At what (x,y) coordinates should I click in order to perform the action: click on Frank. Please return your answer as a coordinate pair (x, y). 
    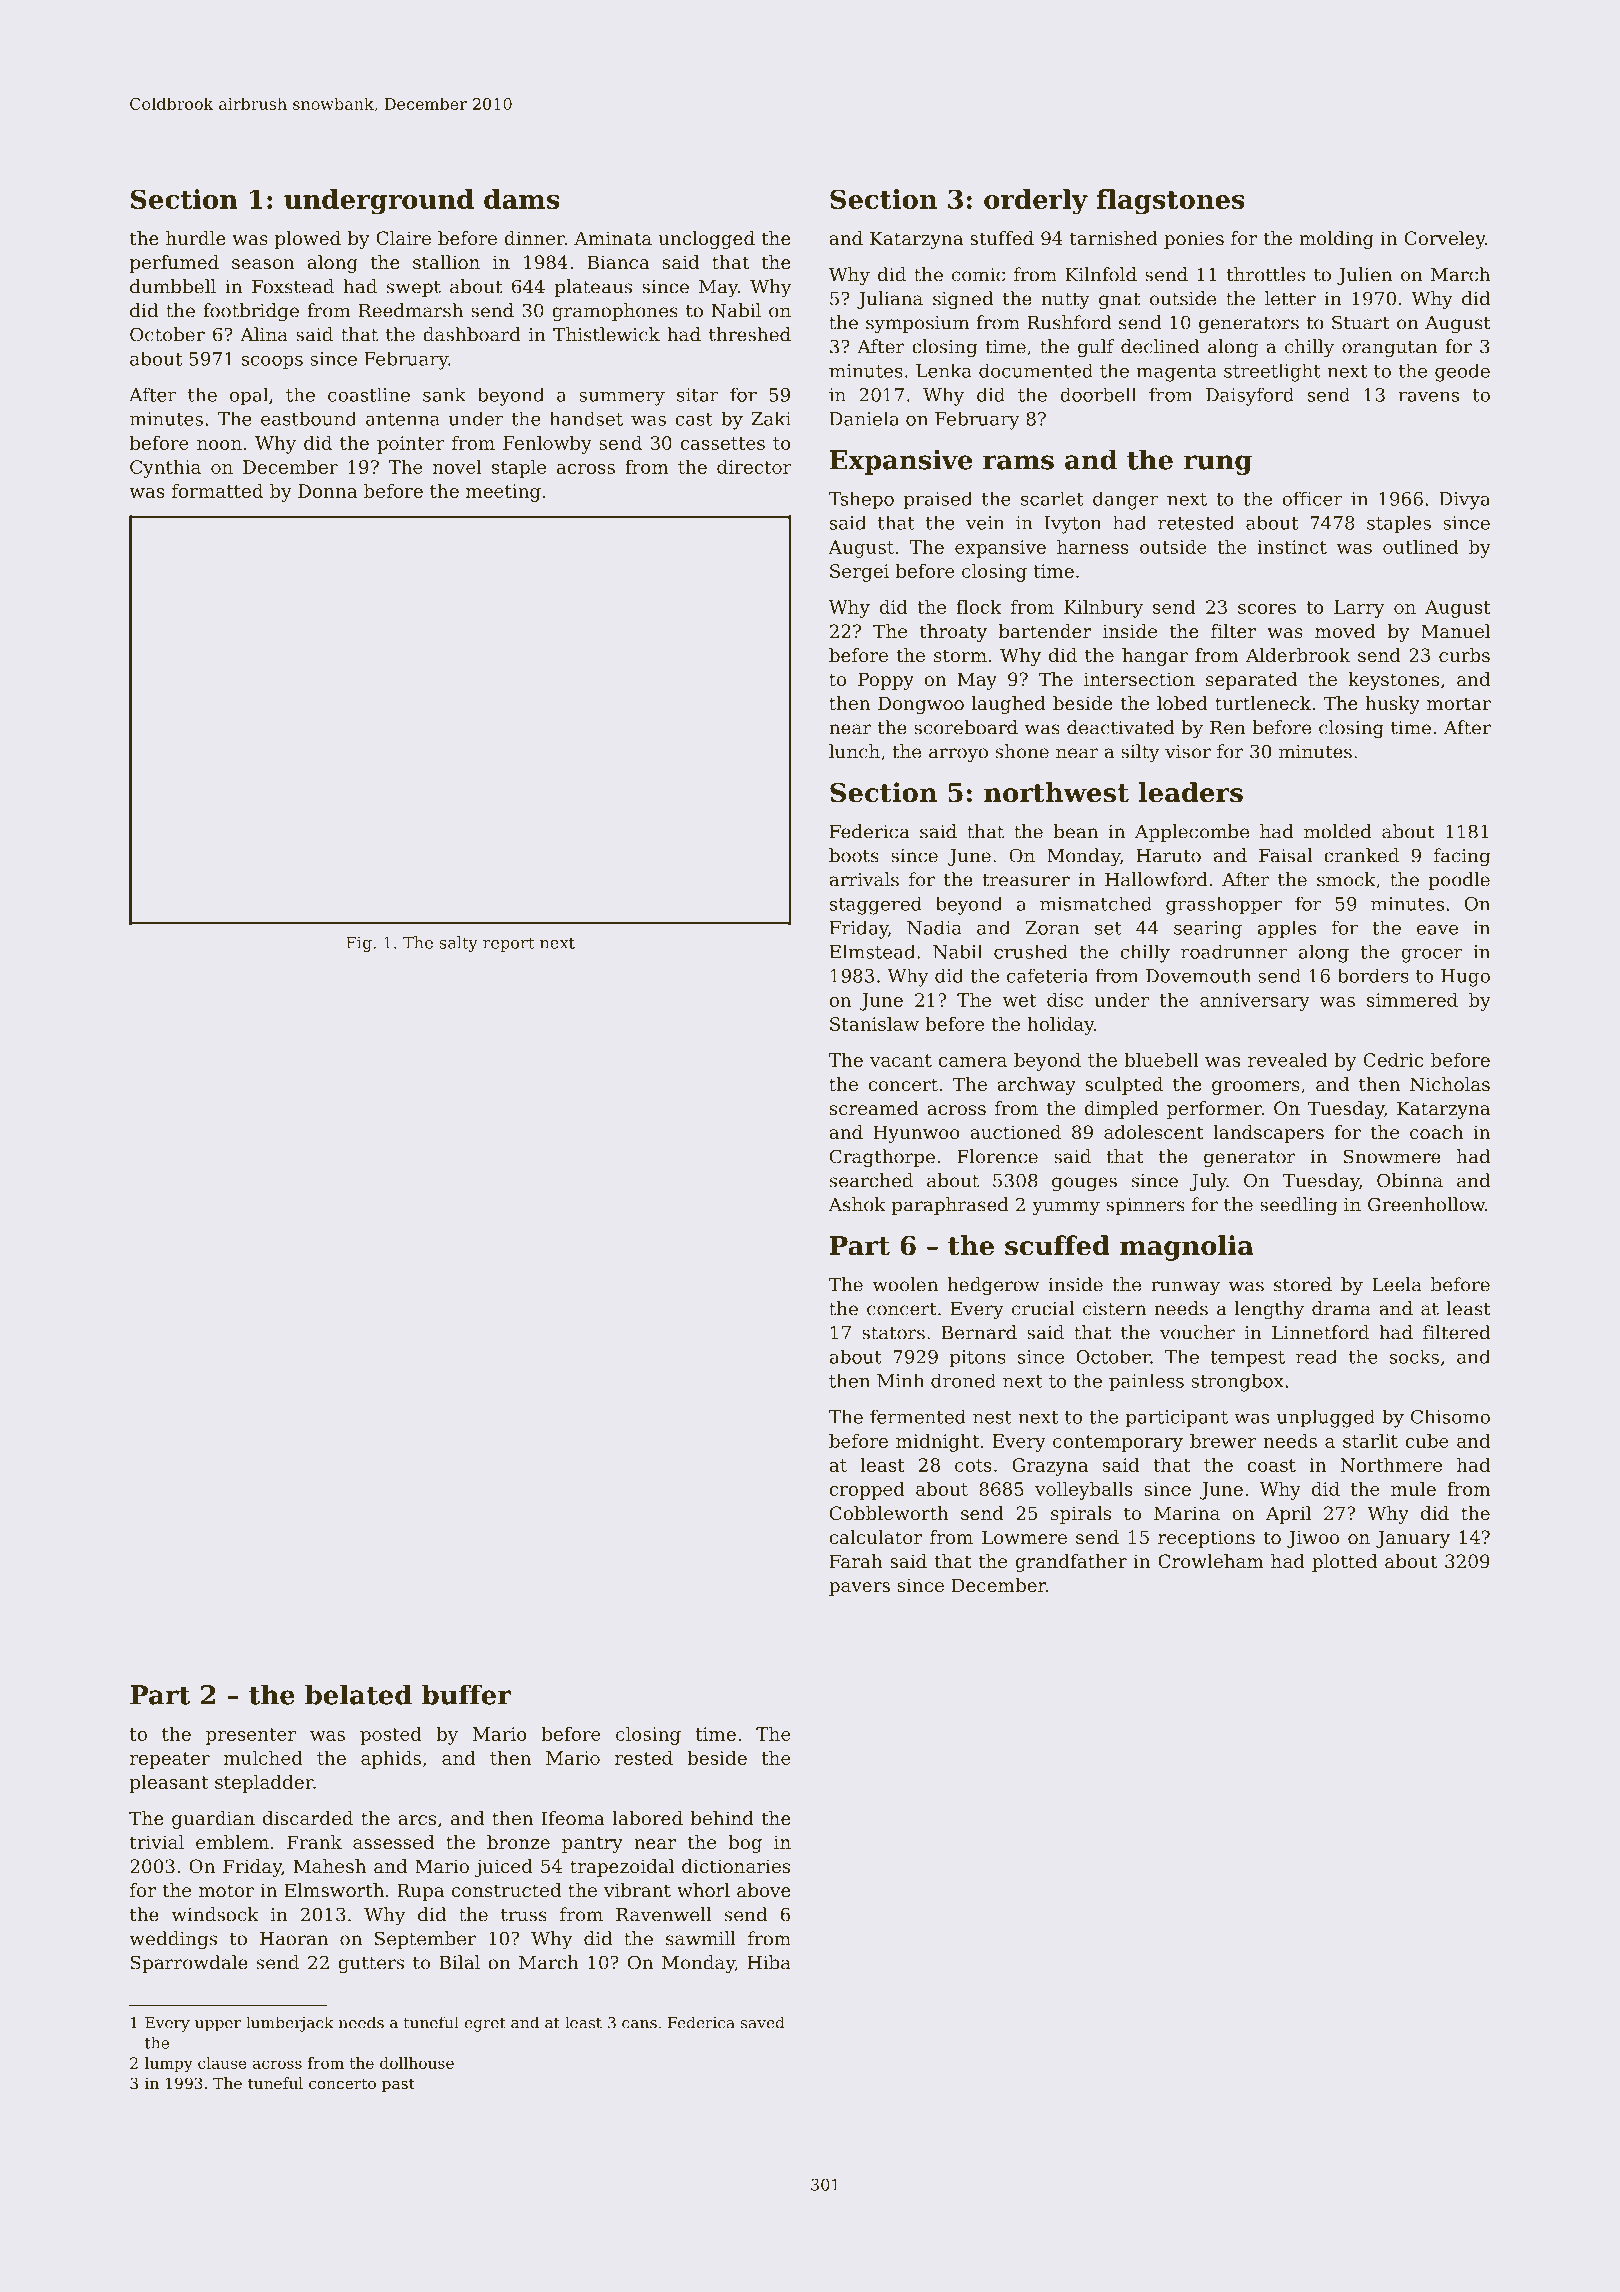
    Looking at the image, I should click on (314, 1842).
